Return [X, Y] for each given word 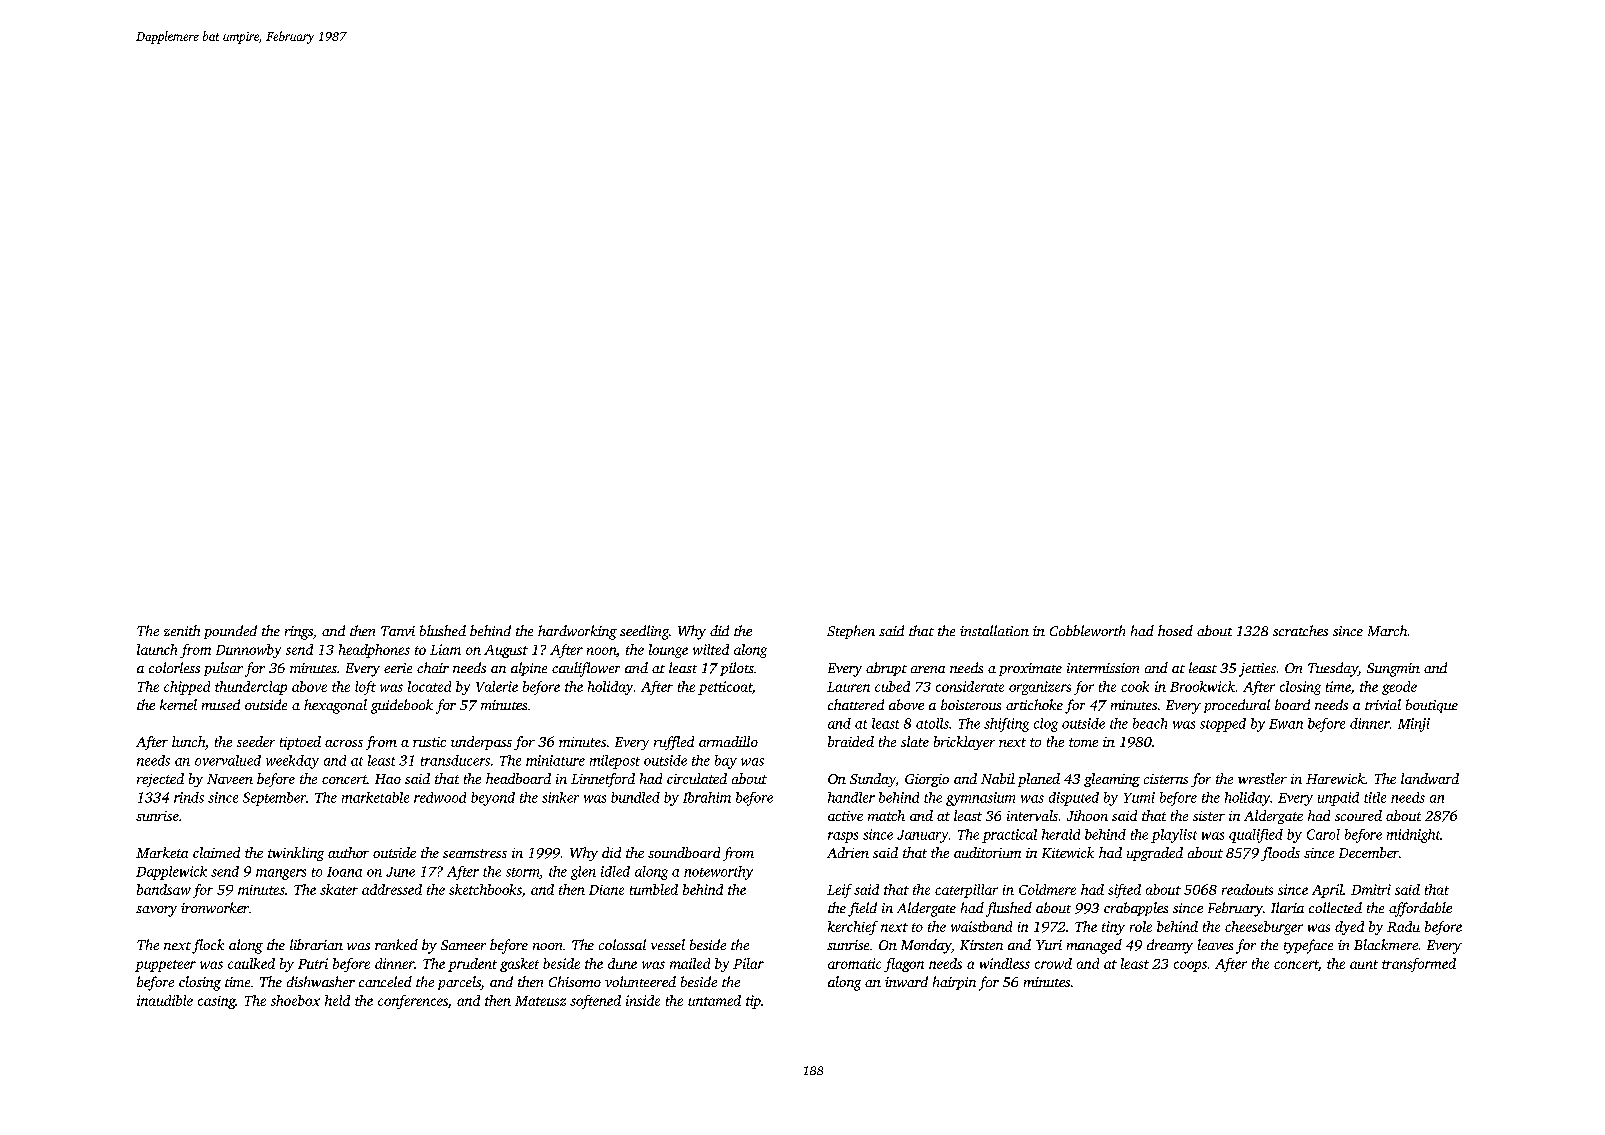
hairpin [954, 983]
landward [1430, 778]
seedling [644, 632]
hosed [1175, 630]
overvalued [228, 760]
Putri [313, 963]
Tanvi [398, 631]
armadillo [728, 741]
